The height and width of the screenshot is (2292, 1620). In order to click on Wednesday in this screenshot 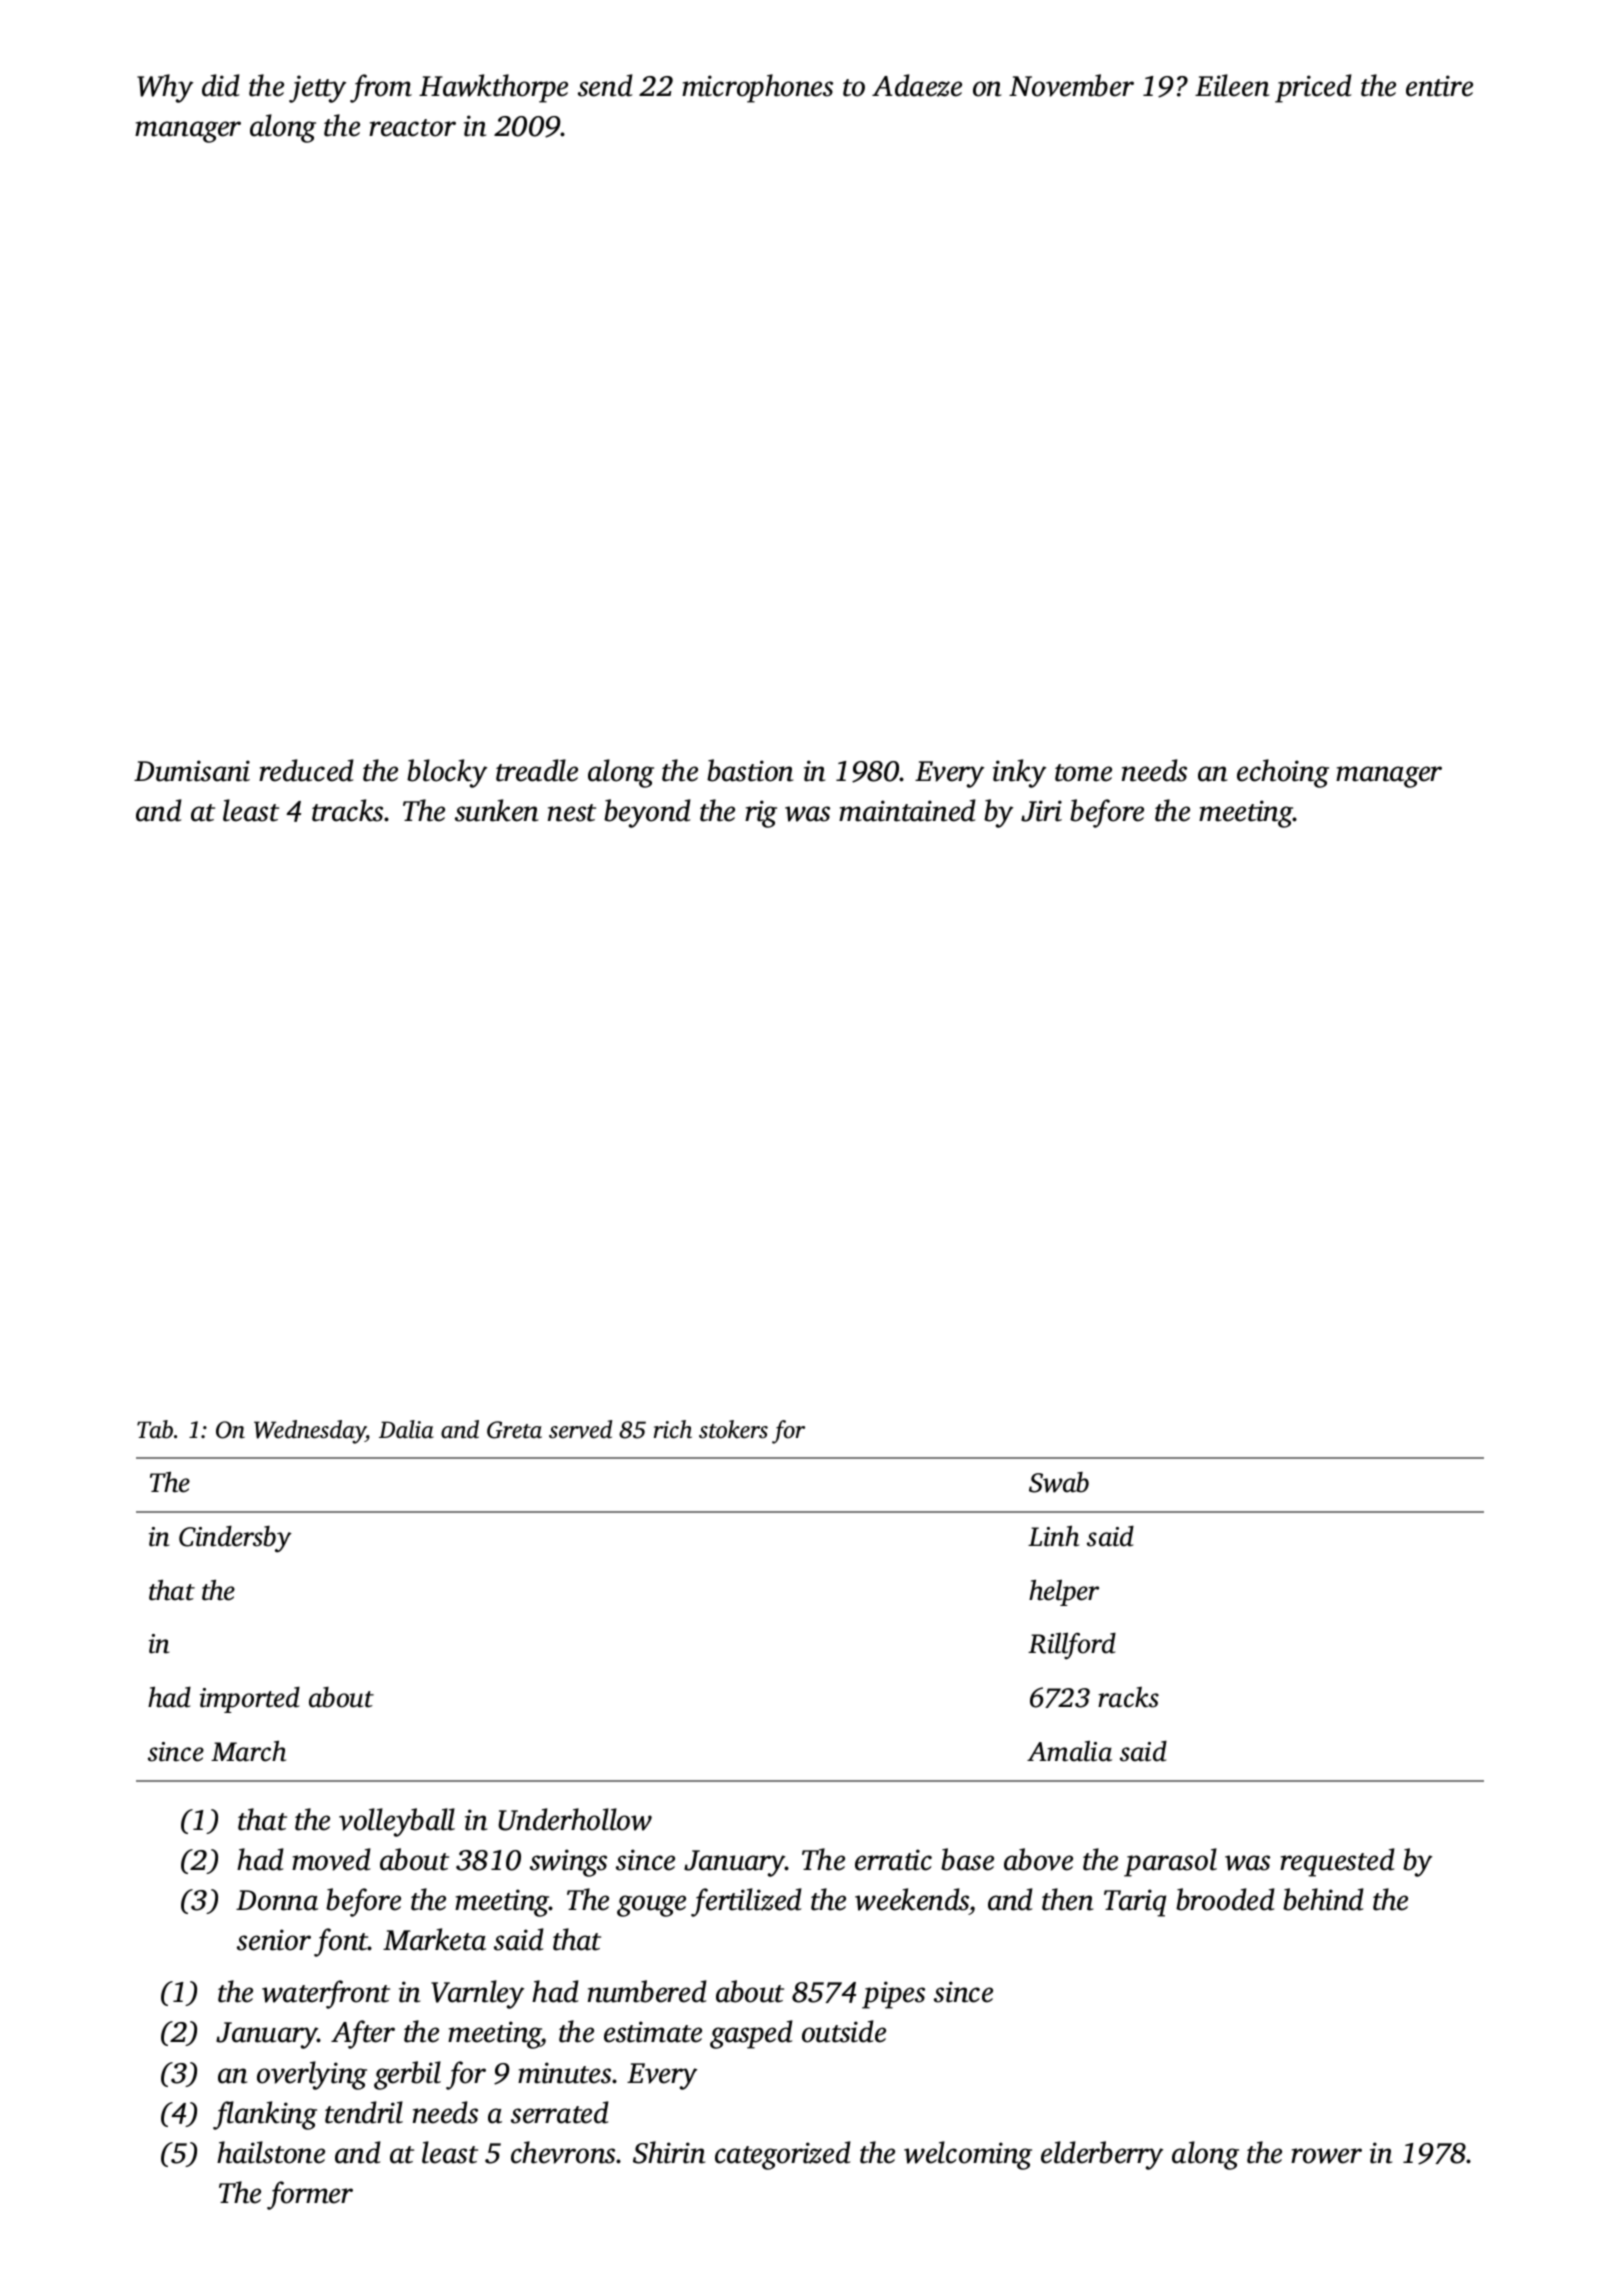, I will do `click(310, 1432)`.
